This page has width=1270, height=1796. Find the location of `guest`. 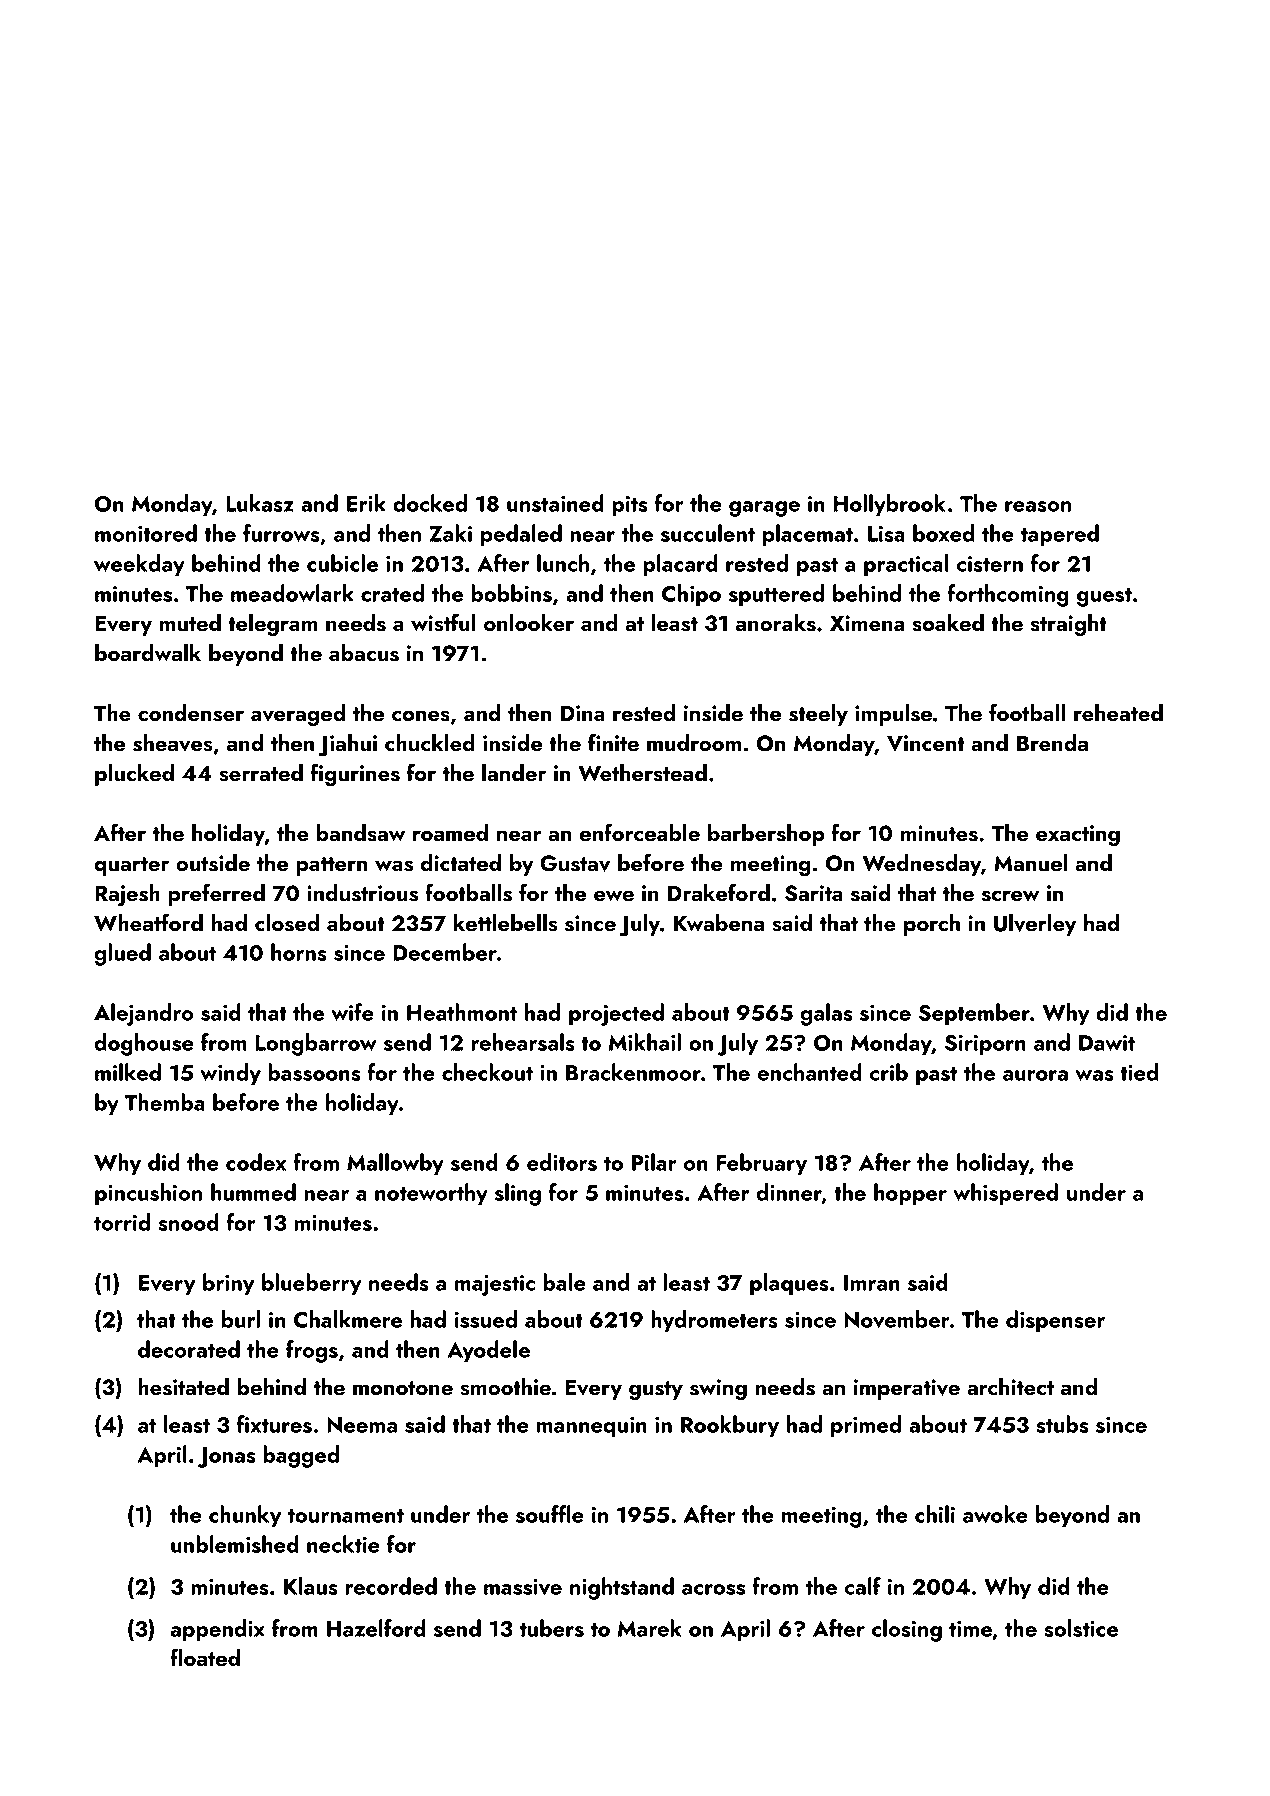

guest is located at coordinates (1104, 597).
